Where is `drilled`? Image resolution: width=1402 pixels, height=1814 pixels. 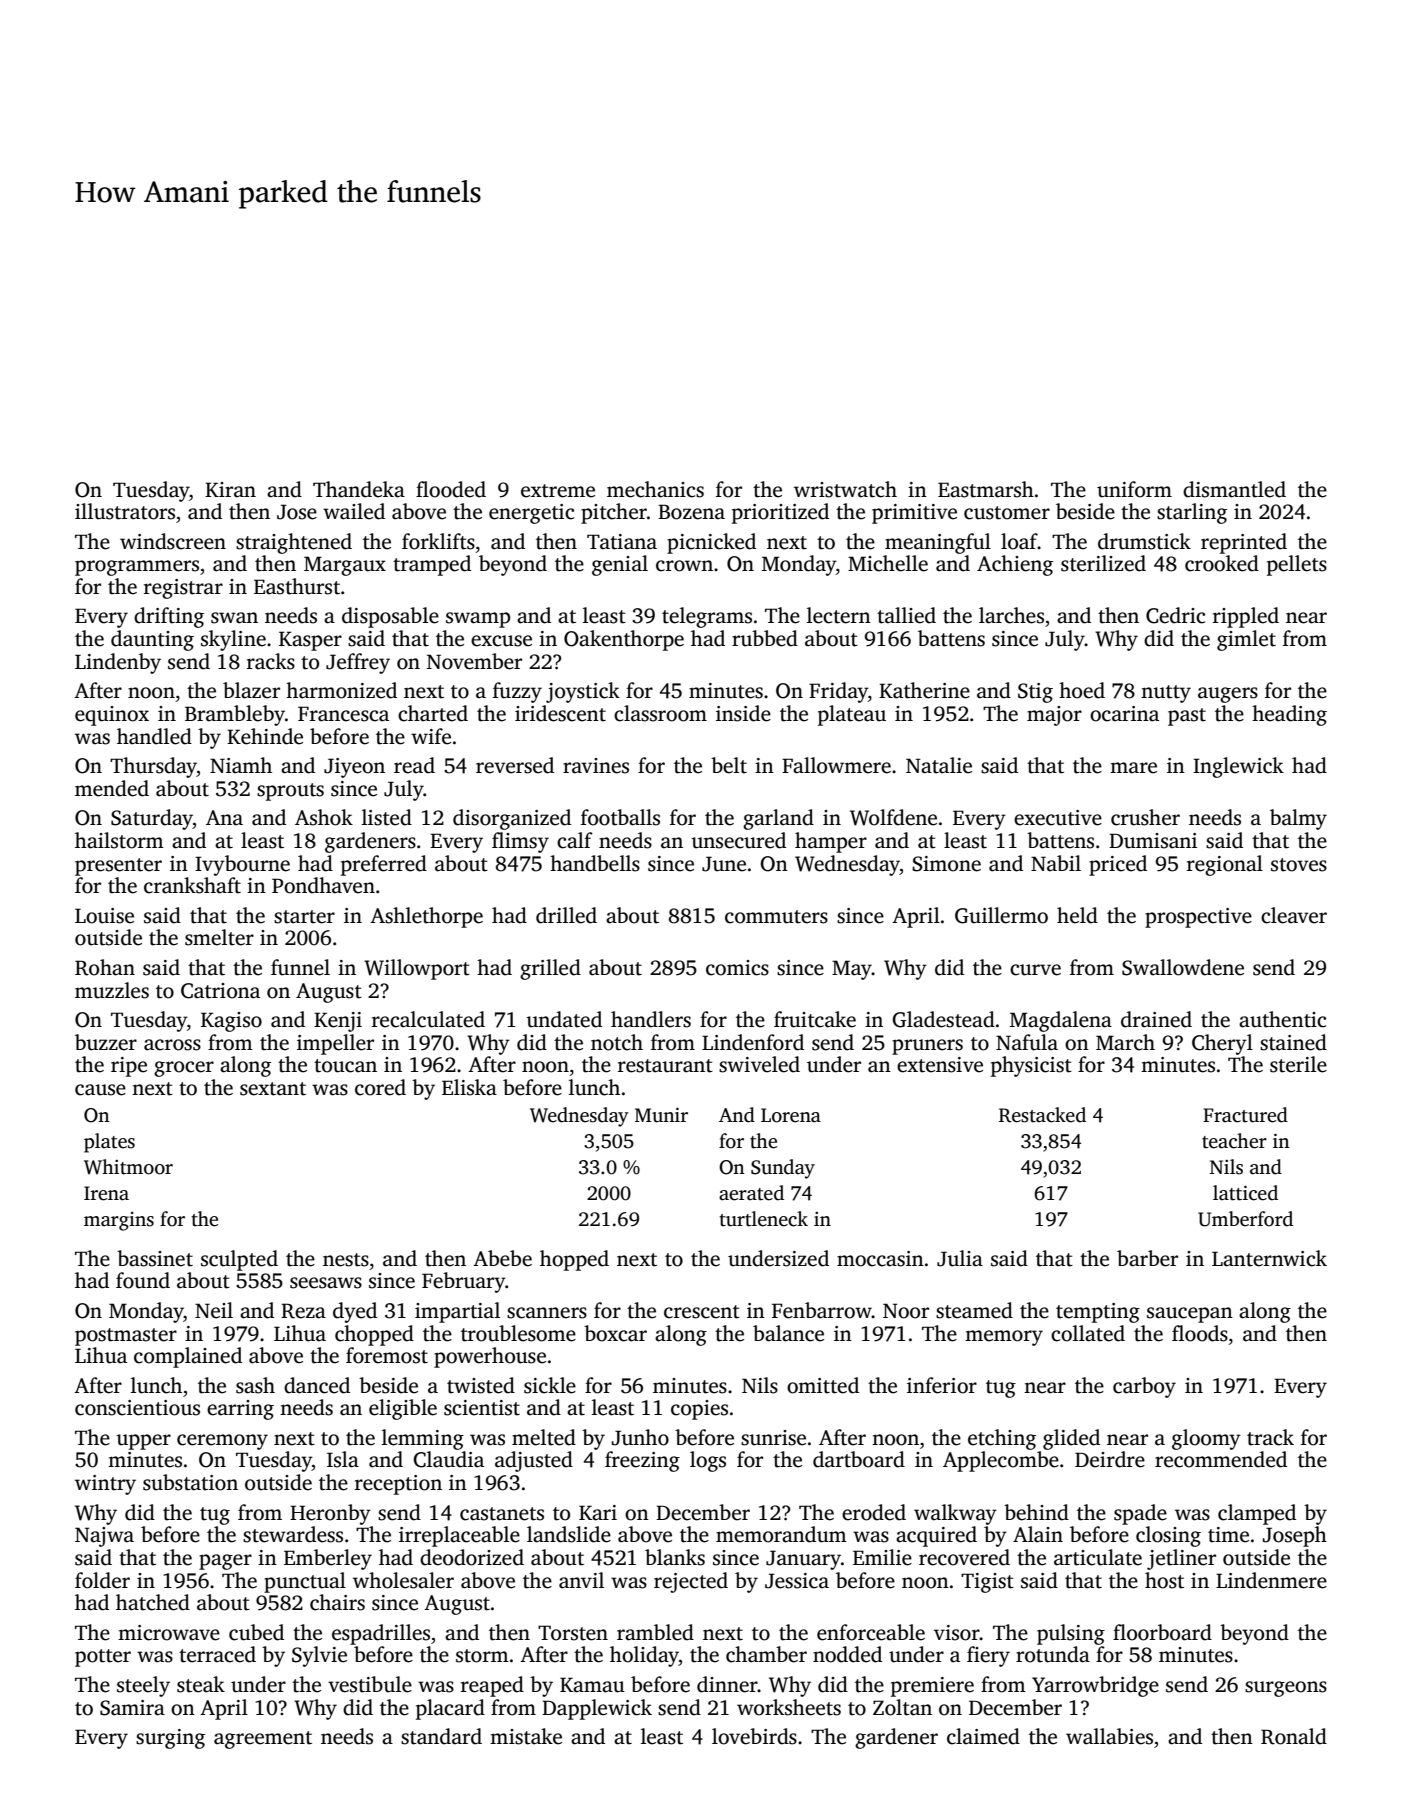 drilled is located at coordinates (566, 915).
